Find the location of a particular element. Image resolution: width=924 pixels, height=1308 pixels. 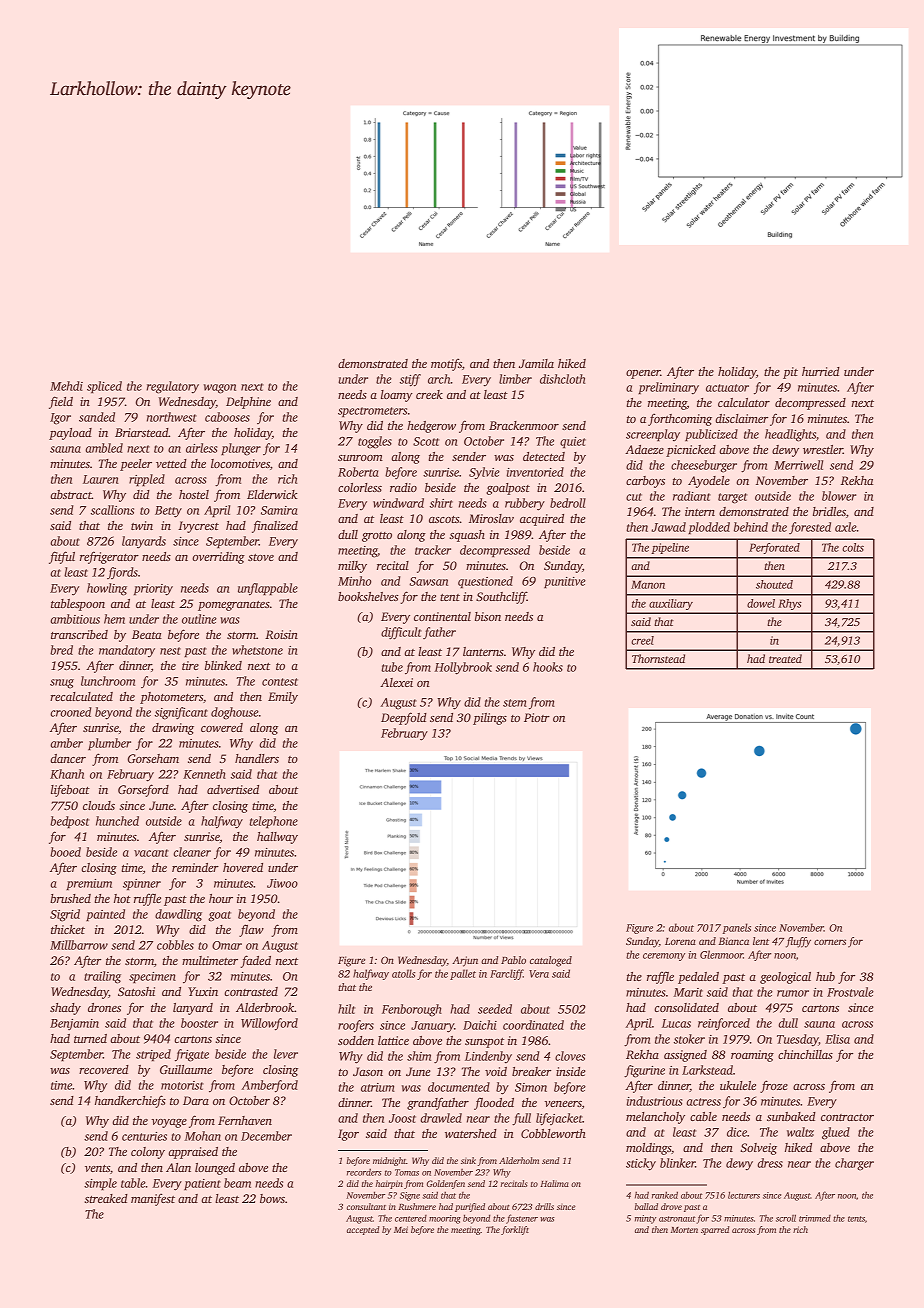

Gorseham is located at coordinates (153, 758).
